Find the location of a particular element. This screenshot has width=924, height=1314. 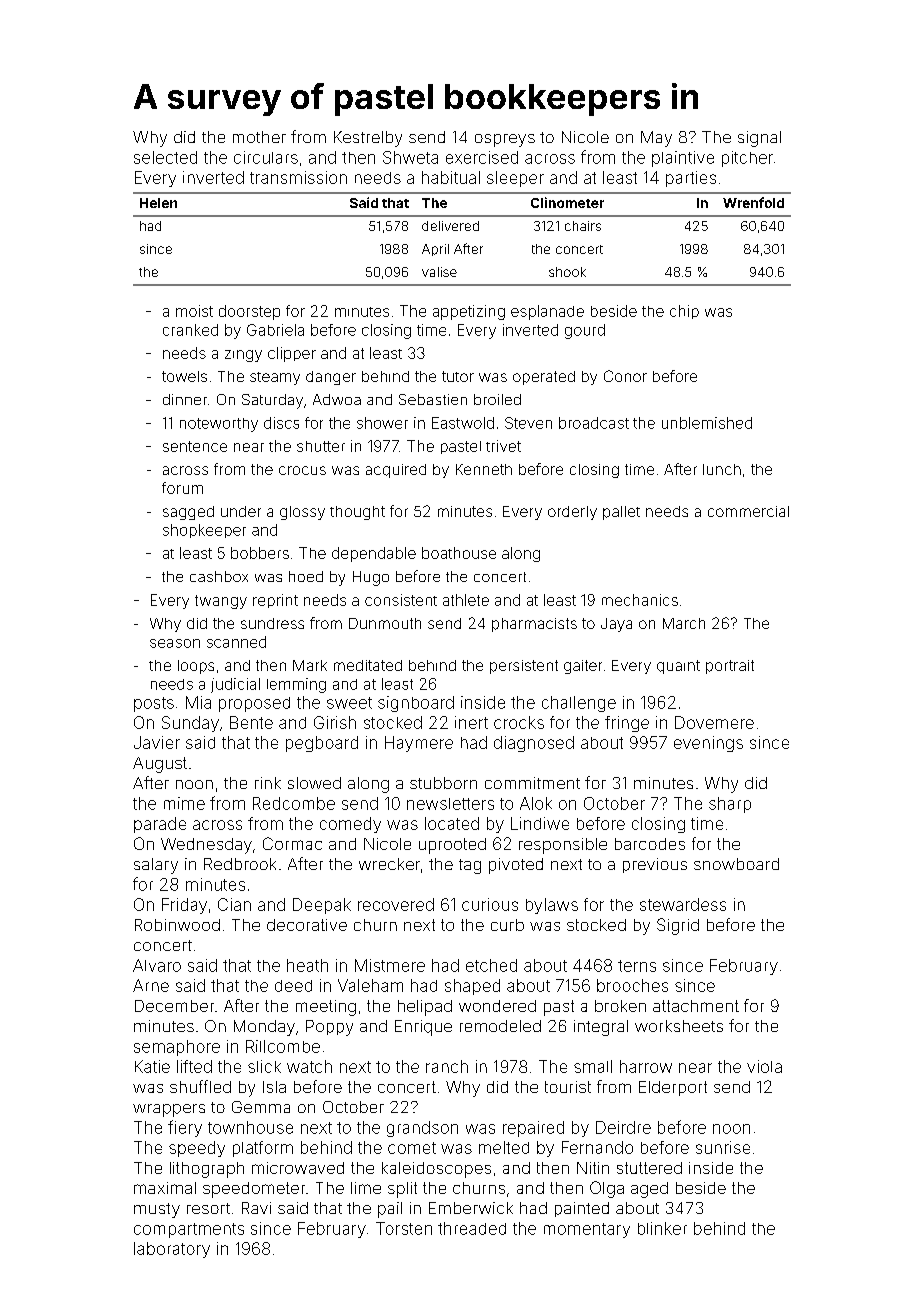

fringe is located at coordinates (627, 724).
